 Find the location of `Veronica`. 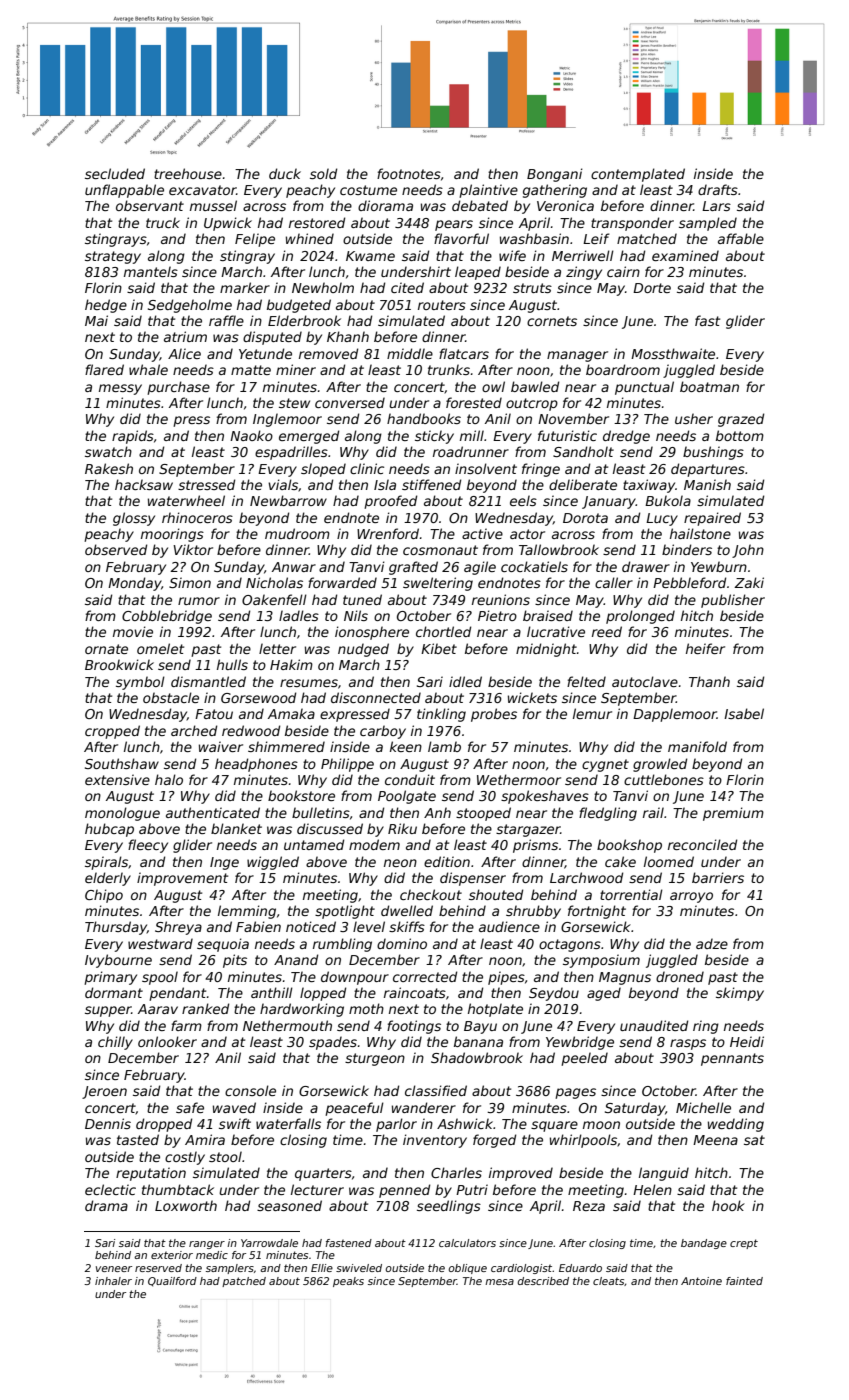

Veronica is located at coordinates (565, 205).
